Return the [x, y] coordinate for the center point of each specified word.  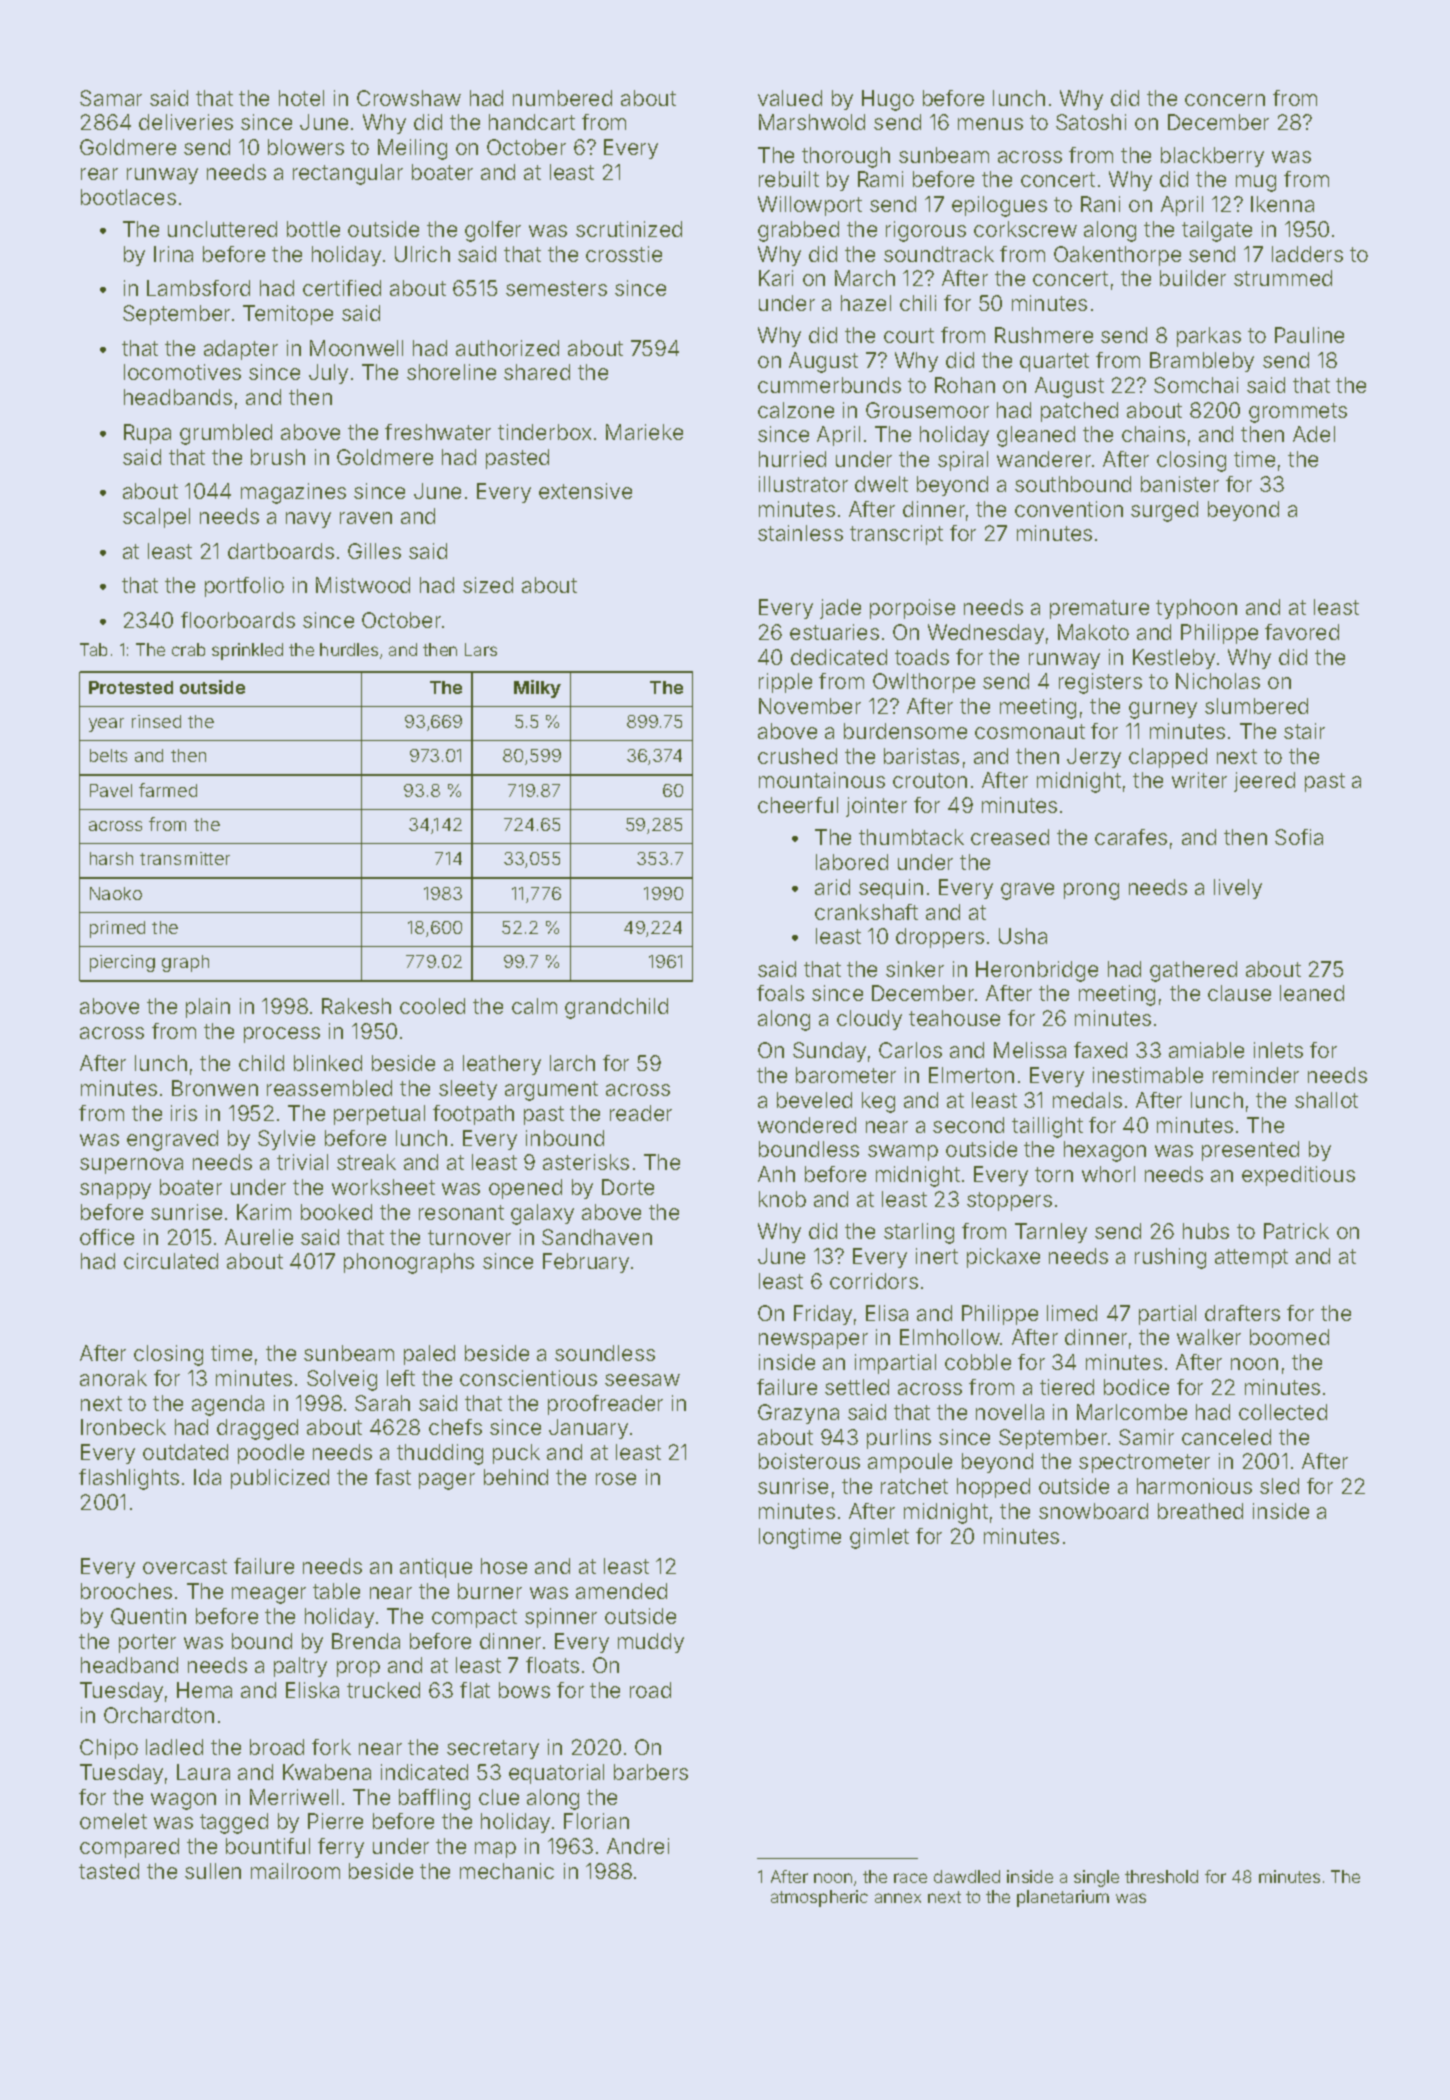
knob [782, 1199]
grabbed [798, 231]
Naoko [116, 893]
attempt [1251, 1258]
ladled [174, 1747]
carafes [1131, 837]
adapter [241, 350]
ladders [1307, 254]
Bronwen [215, 1088]
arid [832, 887]
